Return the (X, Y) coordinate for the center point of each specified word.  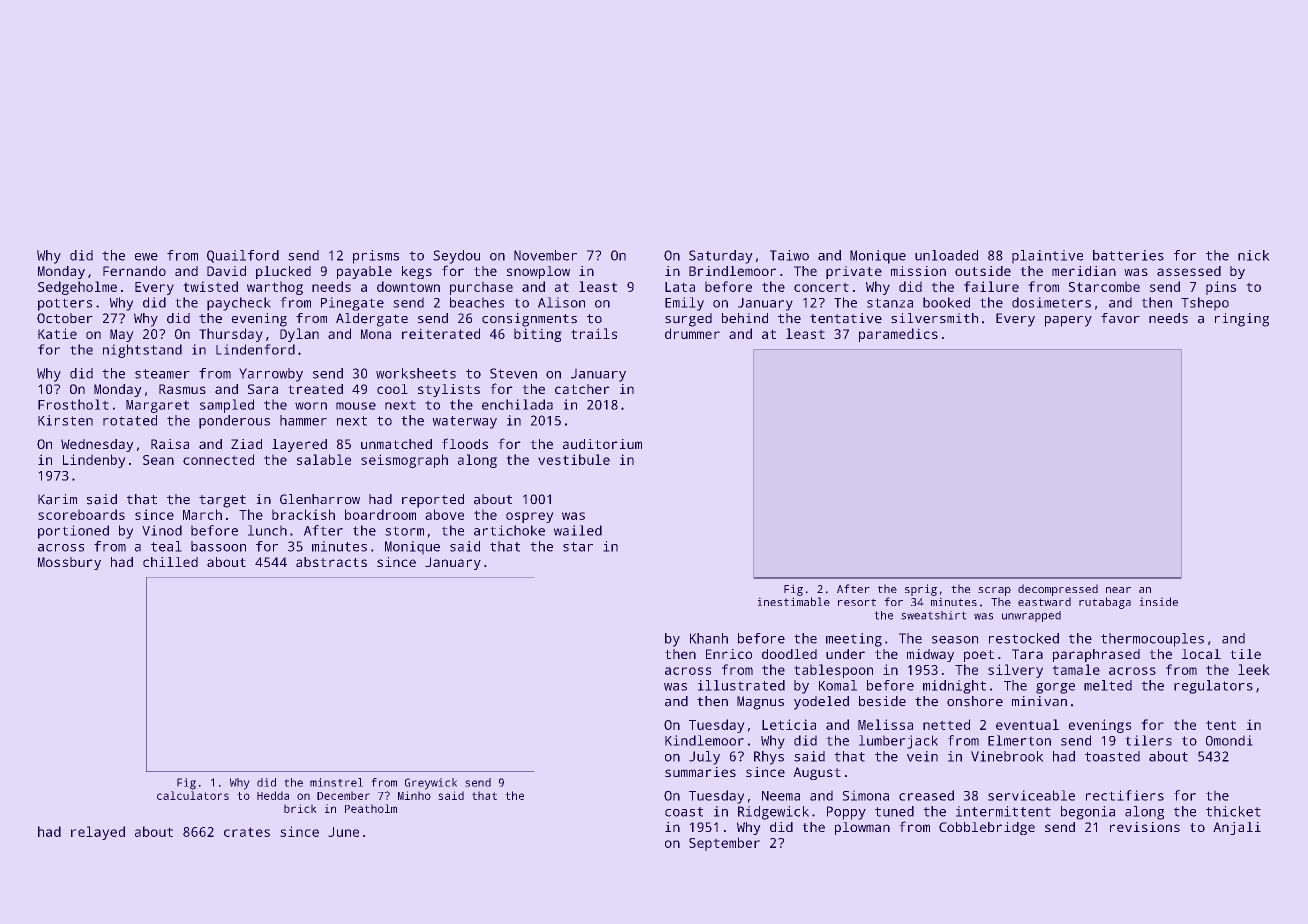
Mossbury (69, 563)
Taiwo (789, 255)
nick (1254, 255)
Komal (838, 685)
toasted (1112, 756)
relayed (98, 833)
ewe (146, 257)
